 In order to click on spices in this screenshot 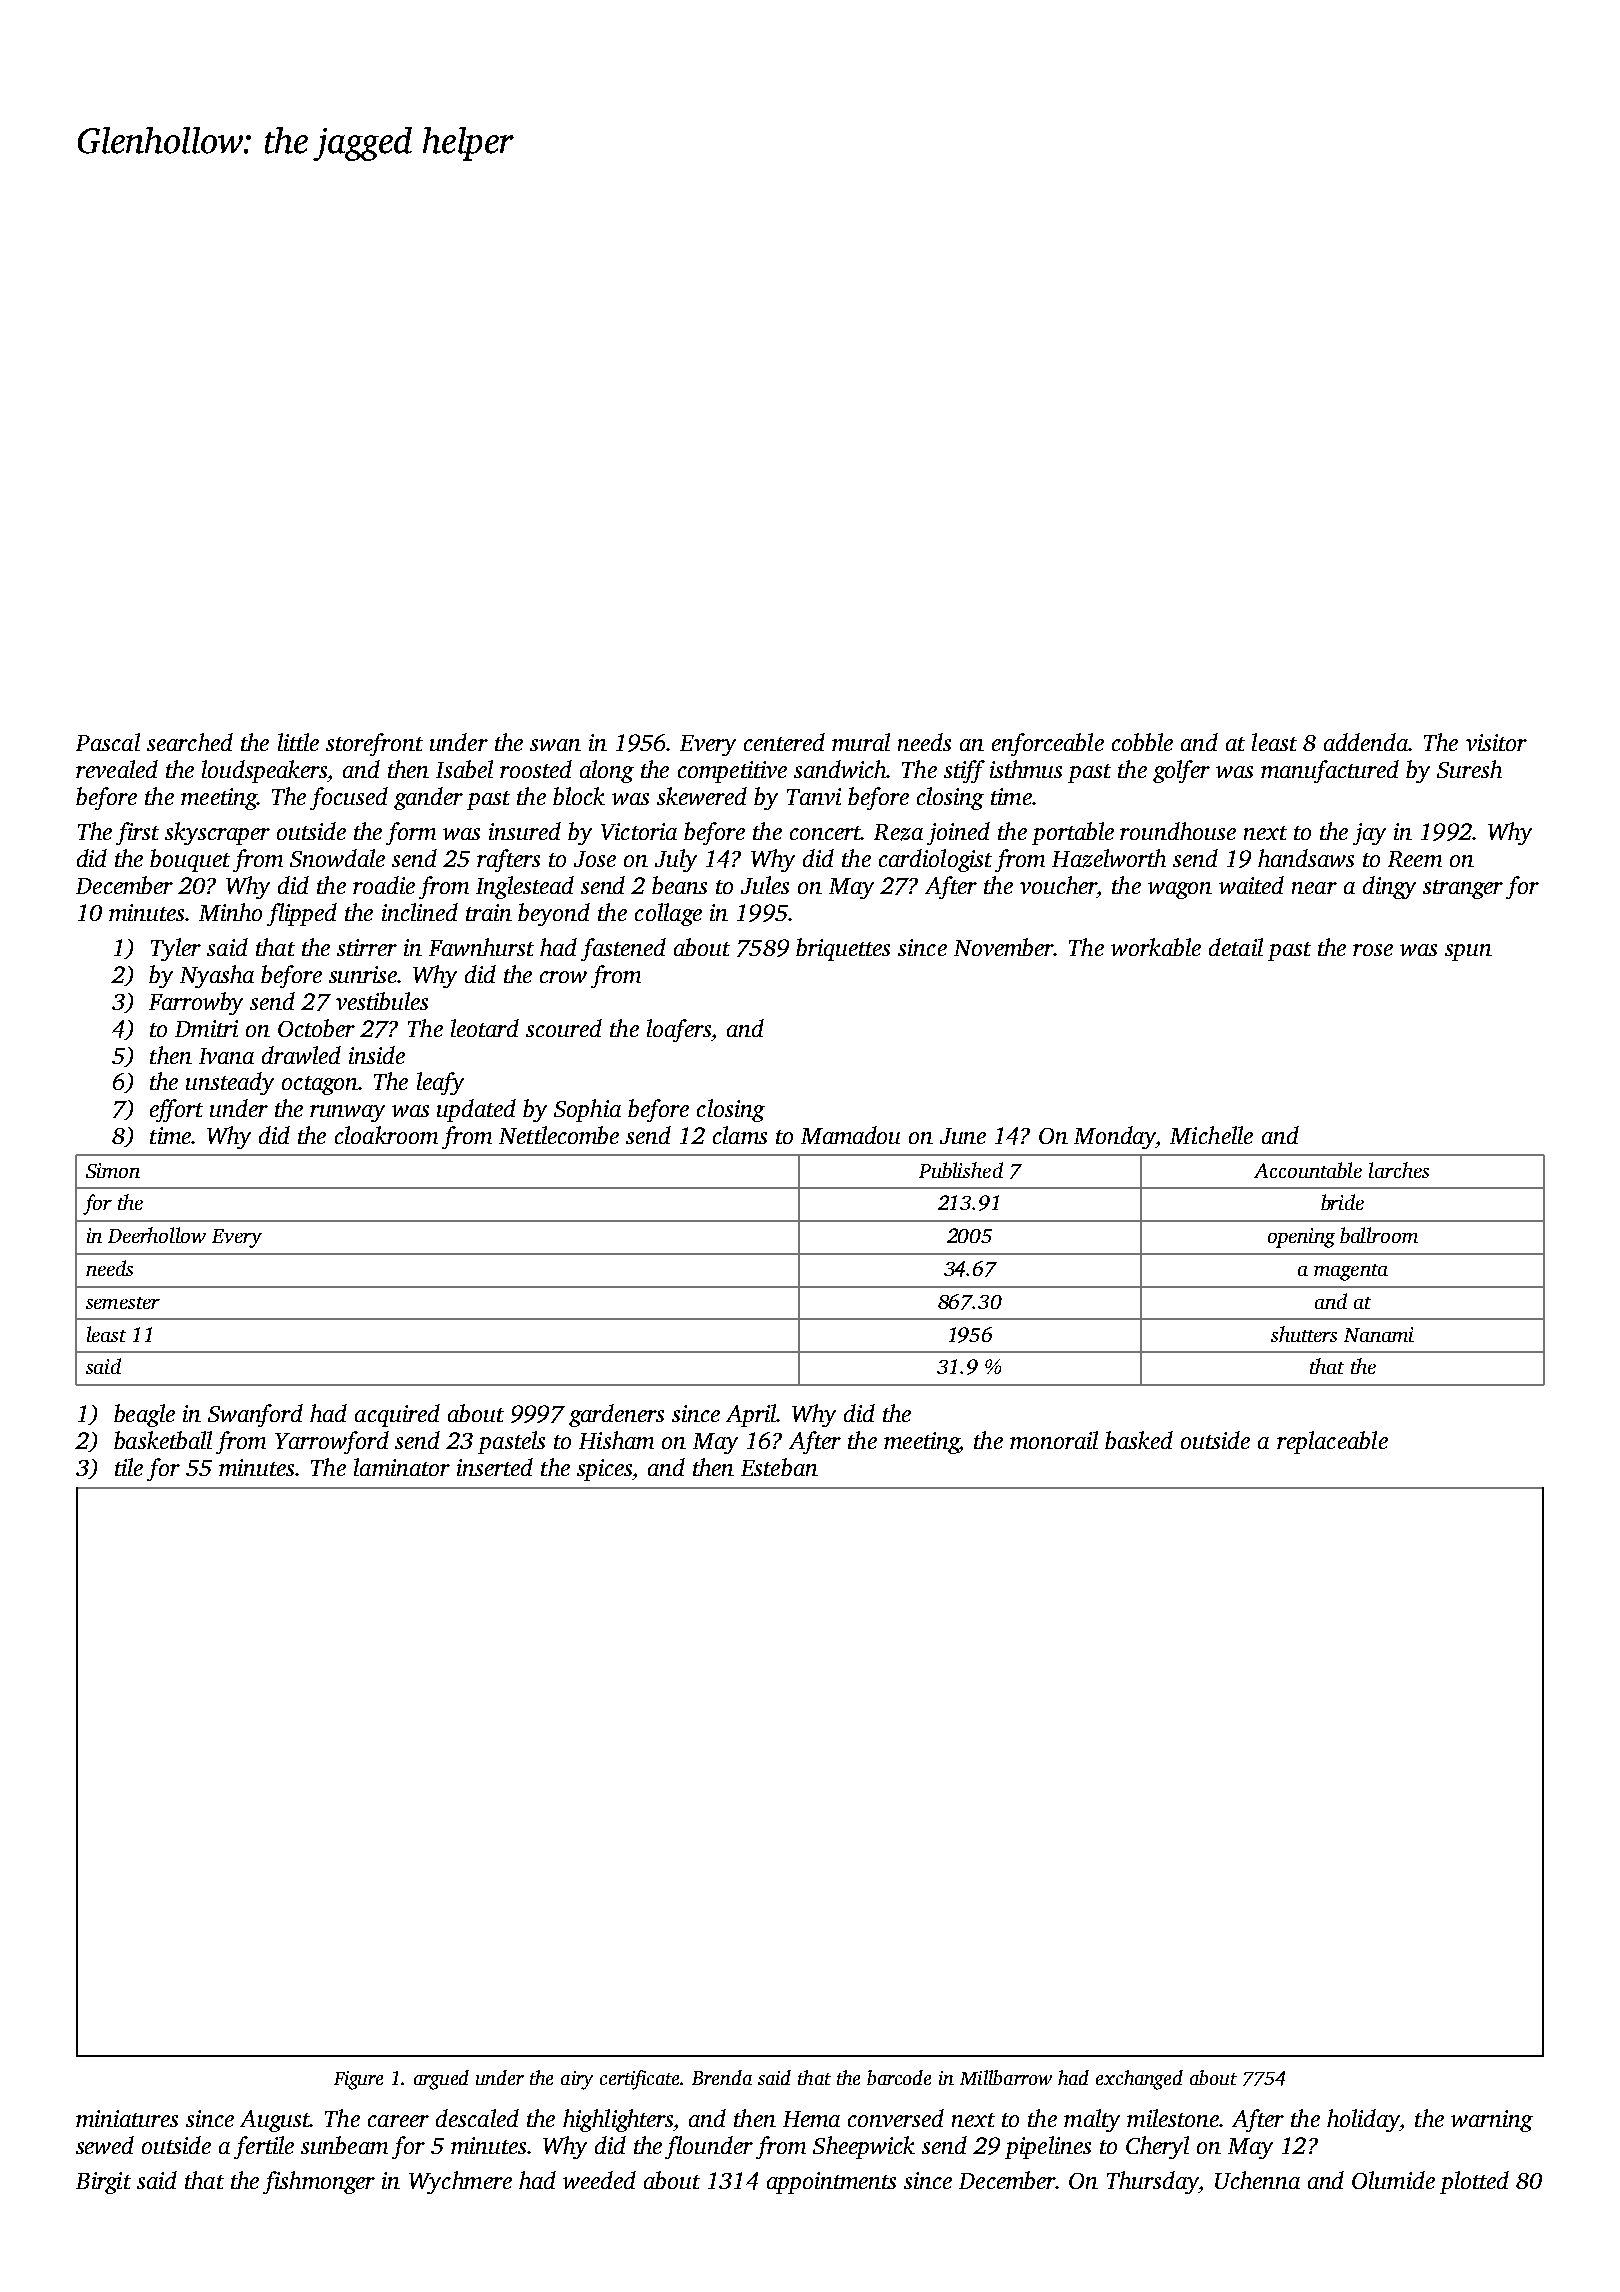, I will do `click(605, 1470)`.
